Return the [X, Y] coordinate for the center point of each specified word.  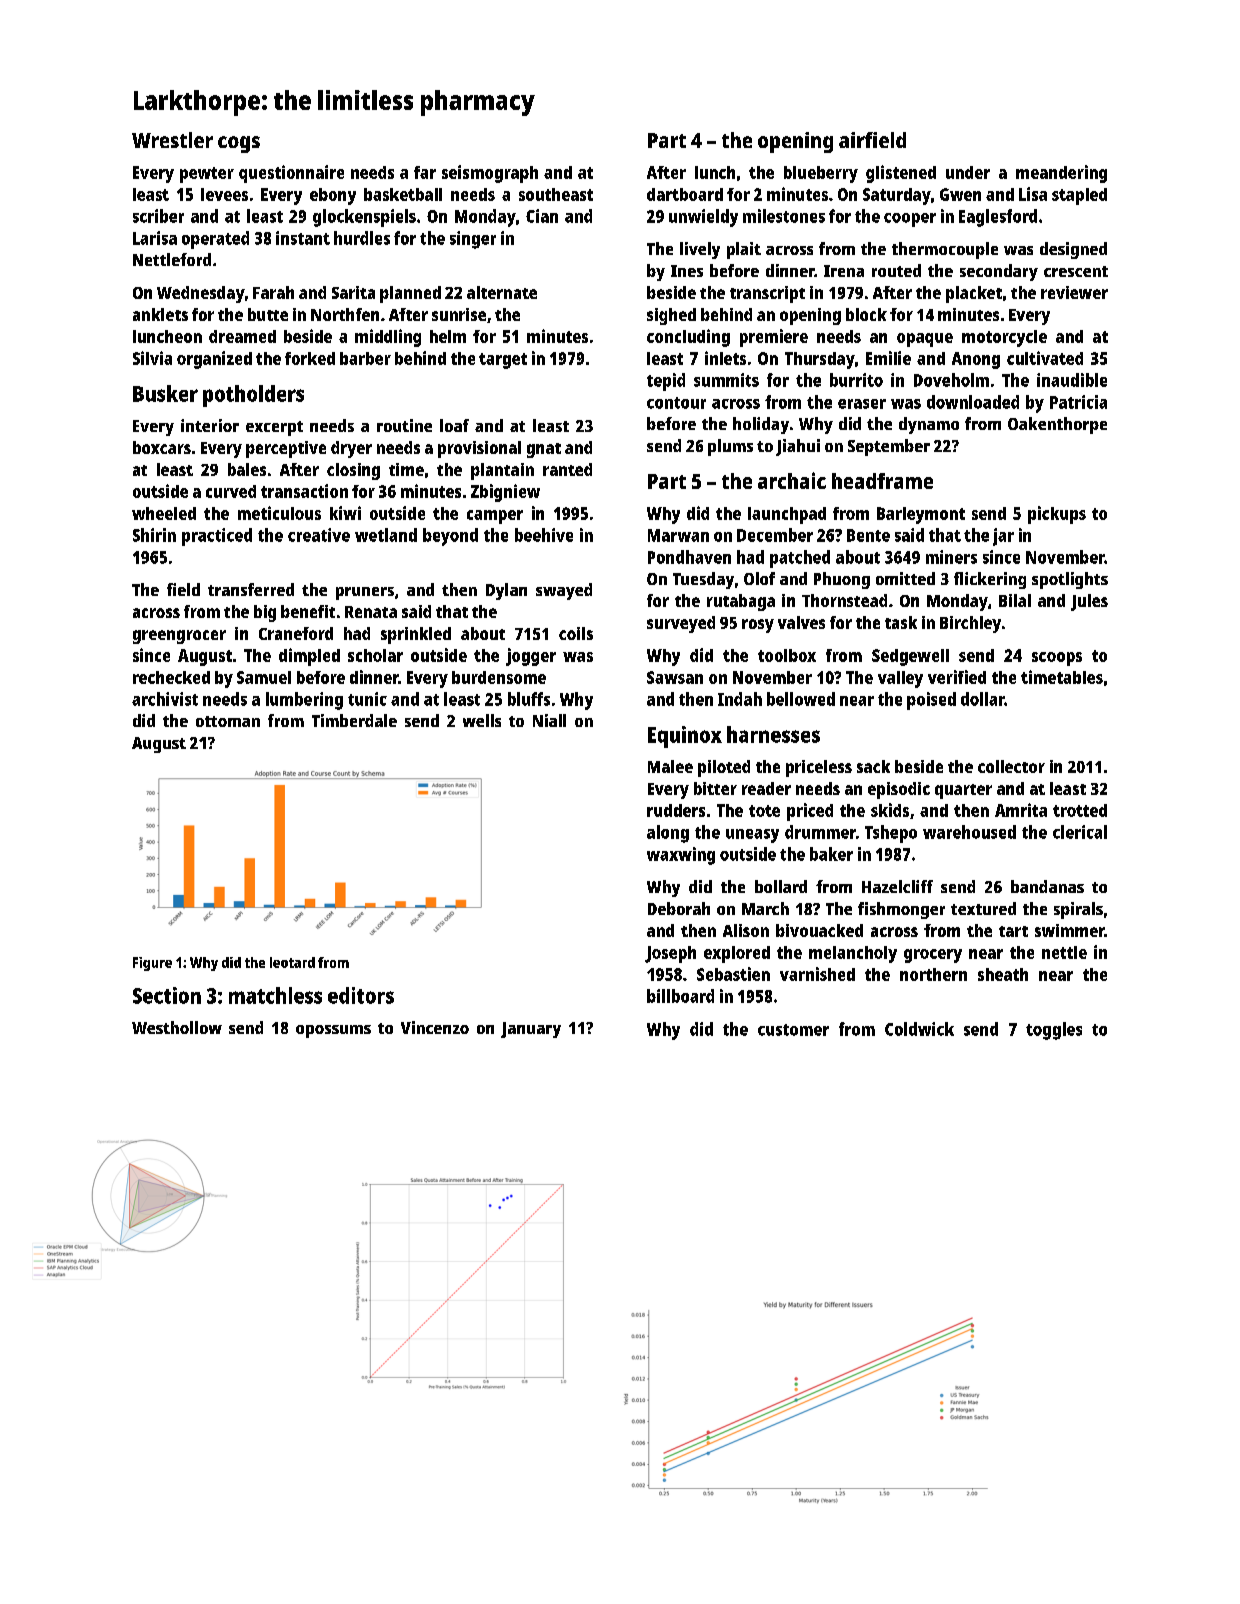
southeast [556, 194]
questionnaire [291, 174]
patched [800, 559]
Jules [1089, 602]
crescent [1076, 271]
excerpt [274, 428]
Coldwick [919, 1029]
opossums [333, 1031]
